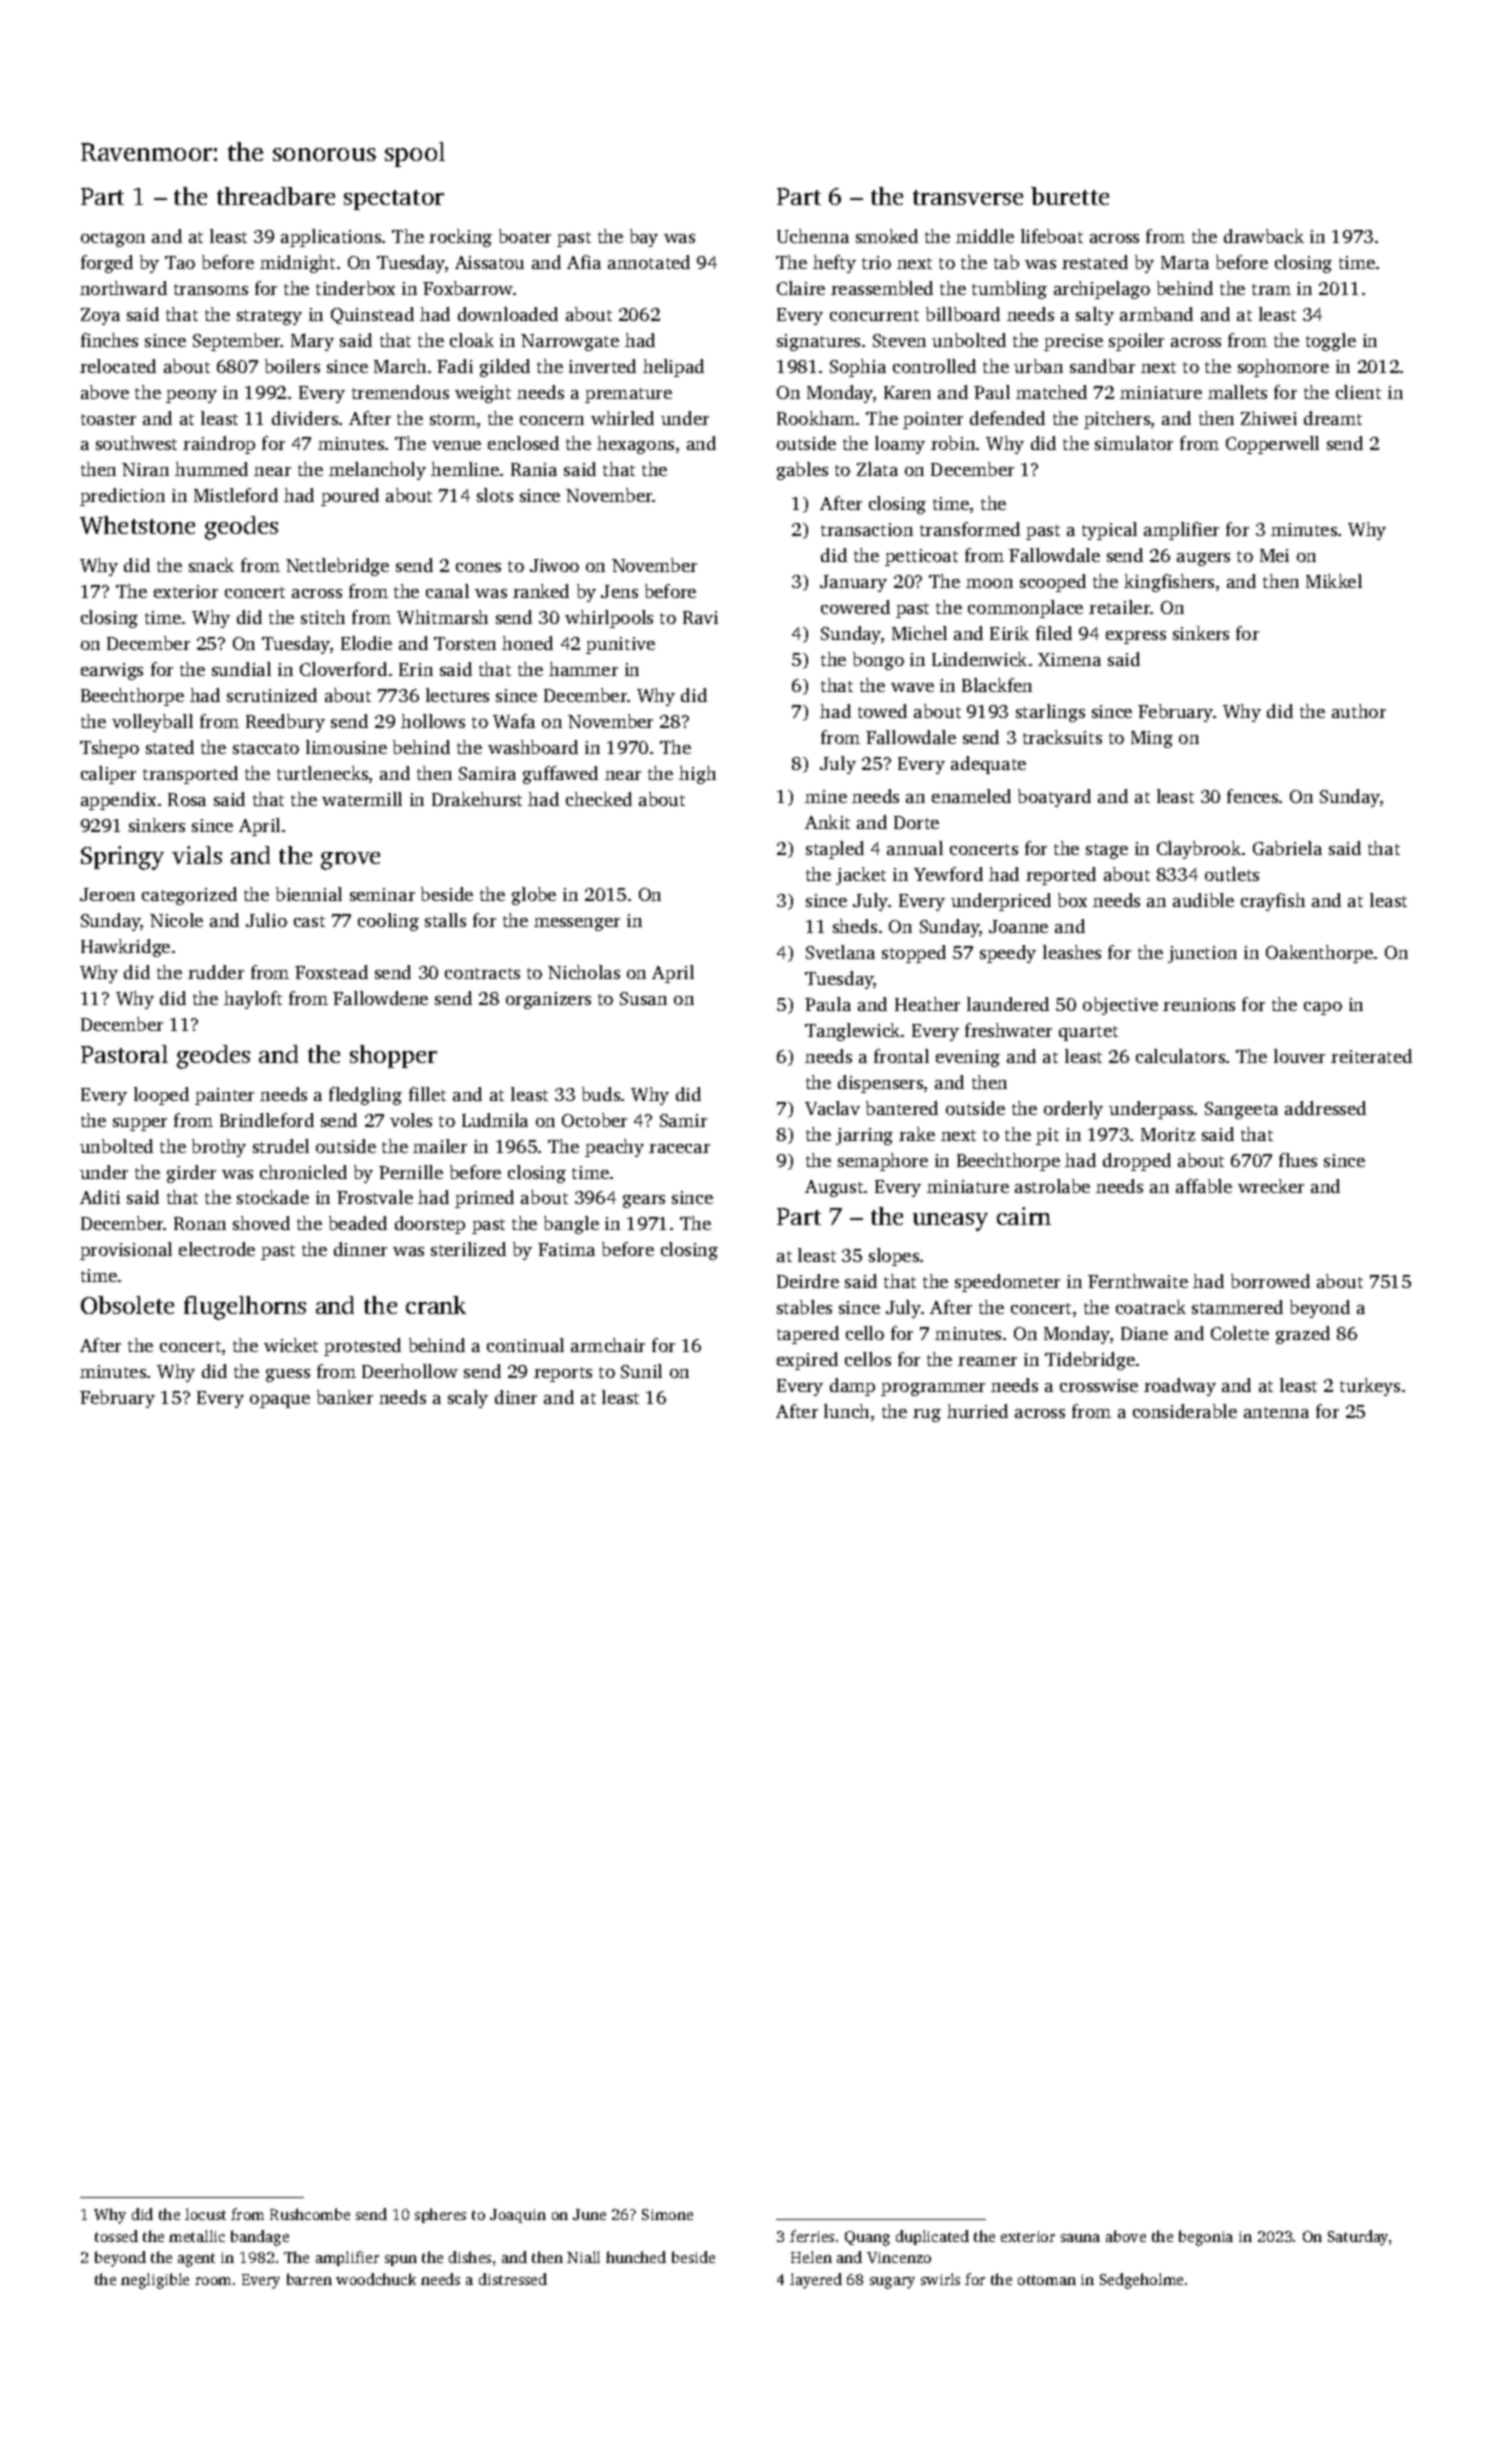  What do you see at coordinates (1323, 1008) in the image?
I see `capo` at bounding box center [1323, 1008].
